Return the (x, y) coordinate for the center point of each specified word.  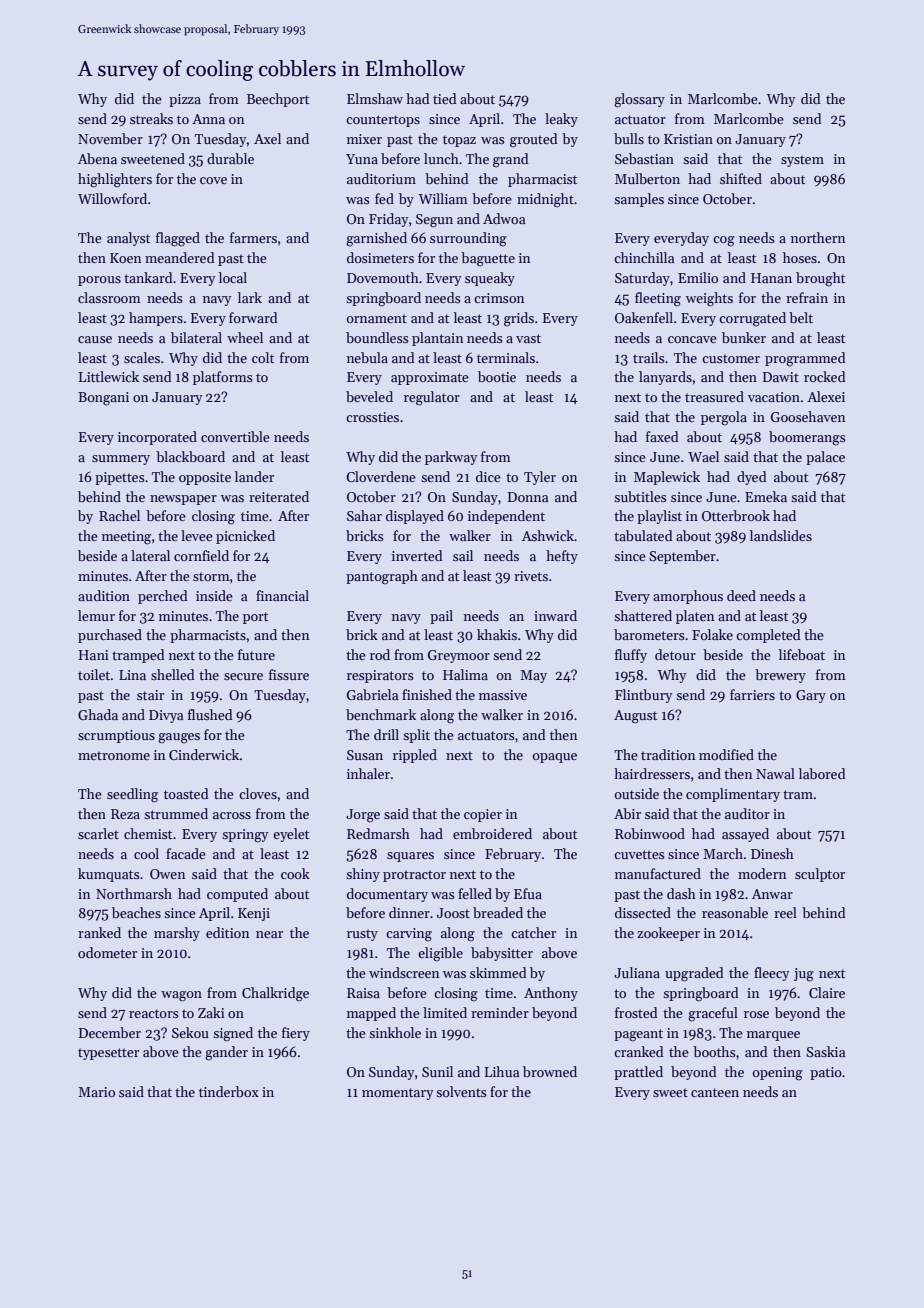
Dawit (781, 377)
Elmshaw (375, 98)
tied (445, 98)
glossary (639, 100)
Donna (528, 497)
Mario (96, 1092)
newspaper (183, 500)
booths (714, 1051)
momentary (397, 1094)
